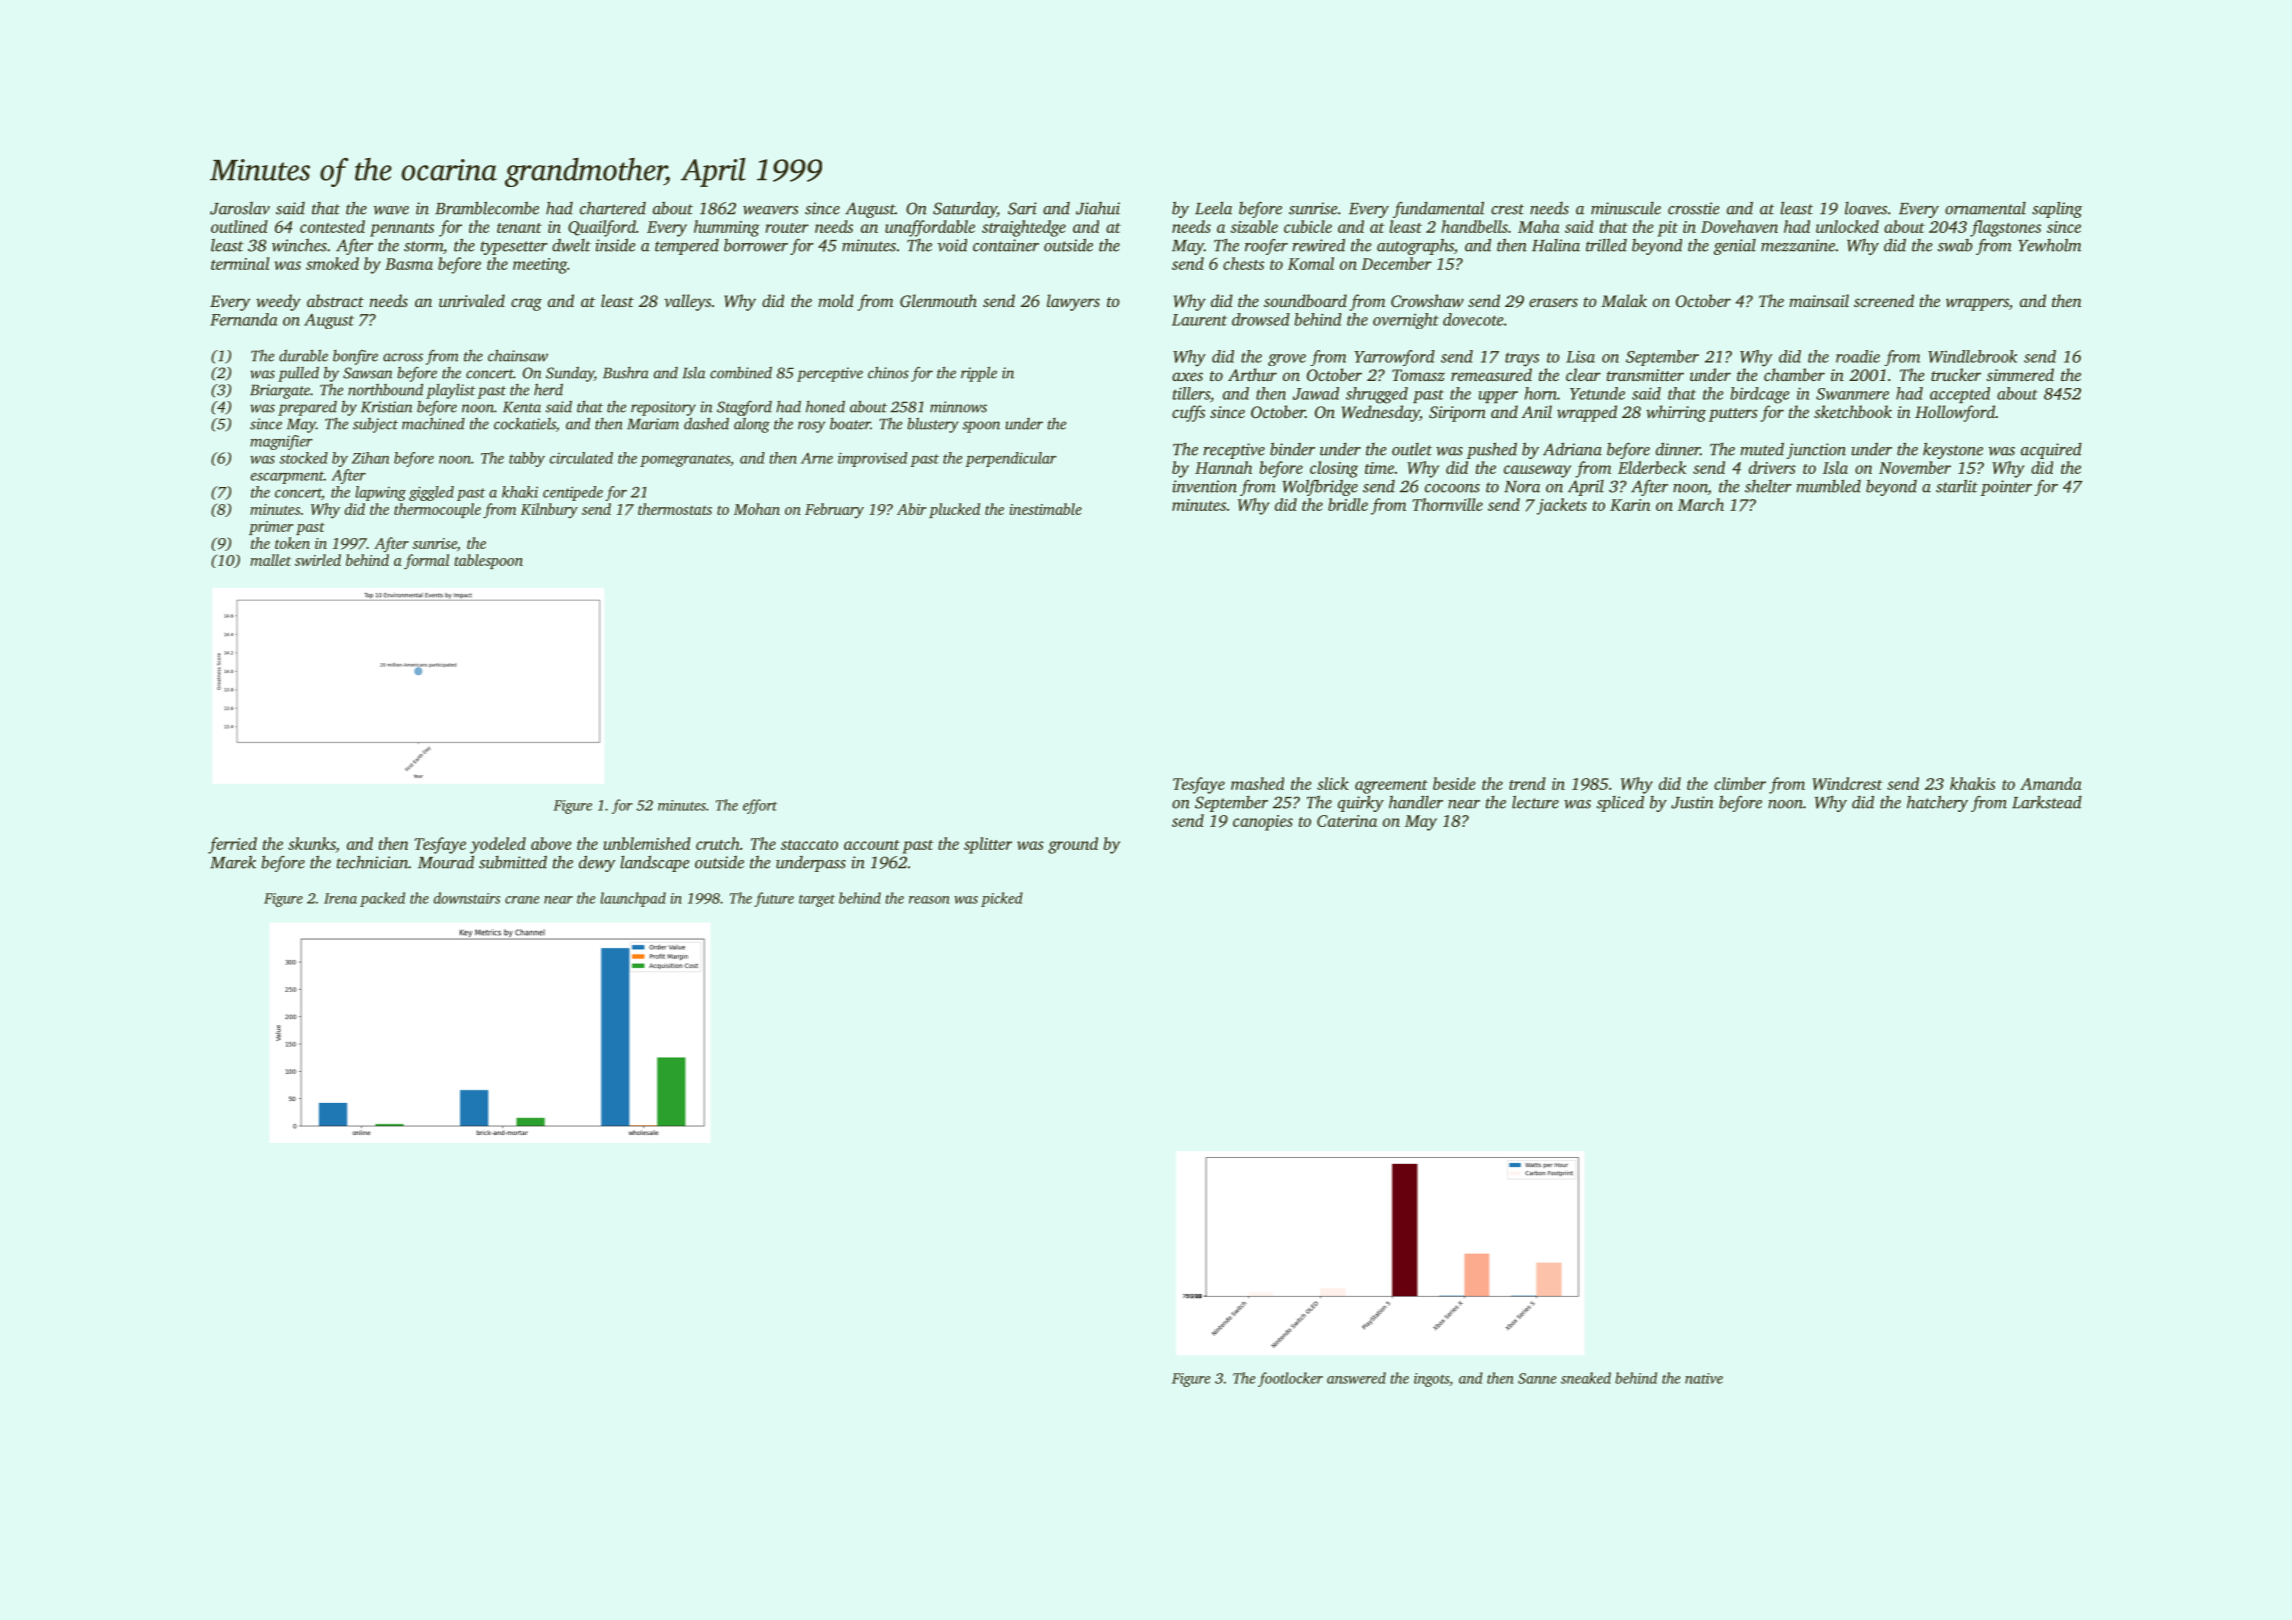 This screenshot has width=2292, height=1620. What do you see at coordinates (687, 247) in the screenshot?
I see `tempered` at bounding box center [687, 247].
